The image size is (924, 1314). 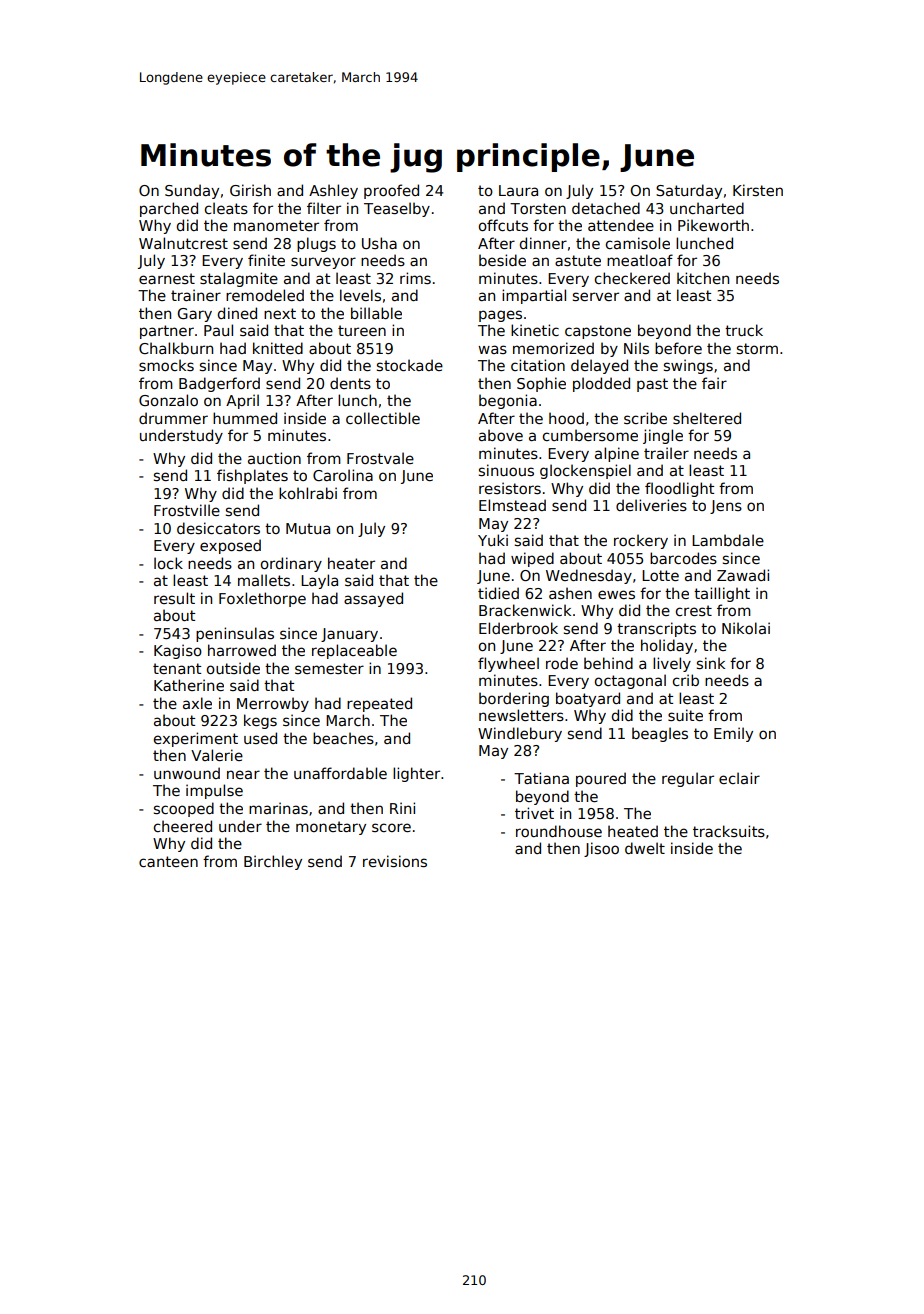 What do you see at coordinates (276, 225) in the screenshot?
I see `manometer` at bounding box center [276, 225].
